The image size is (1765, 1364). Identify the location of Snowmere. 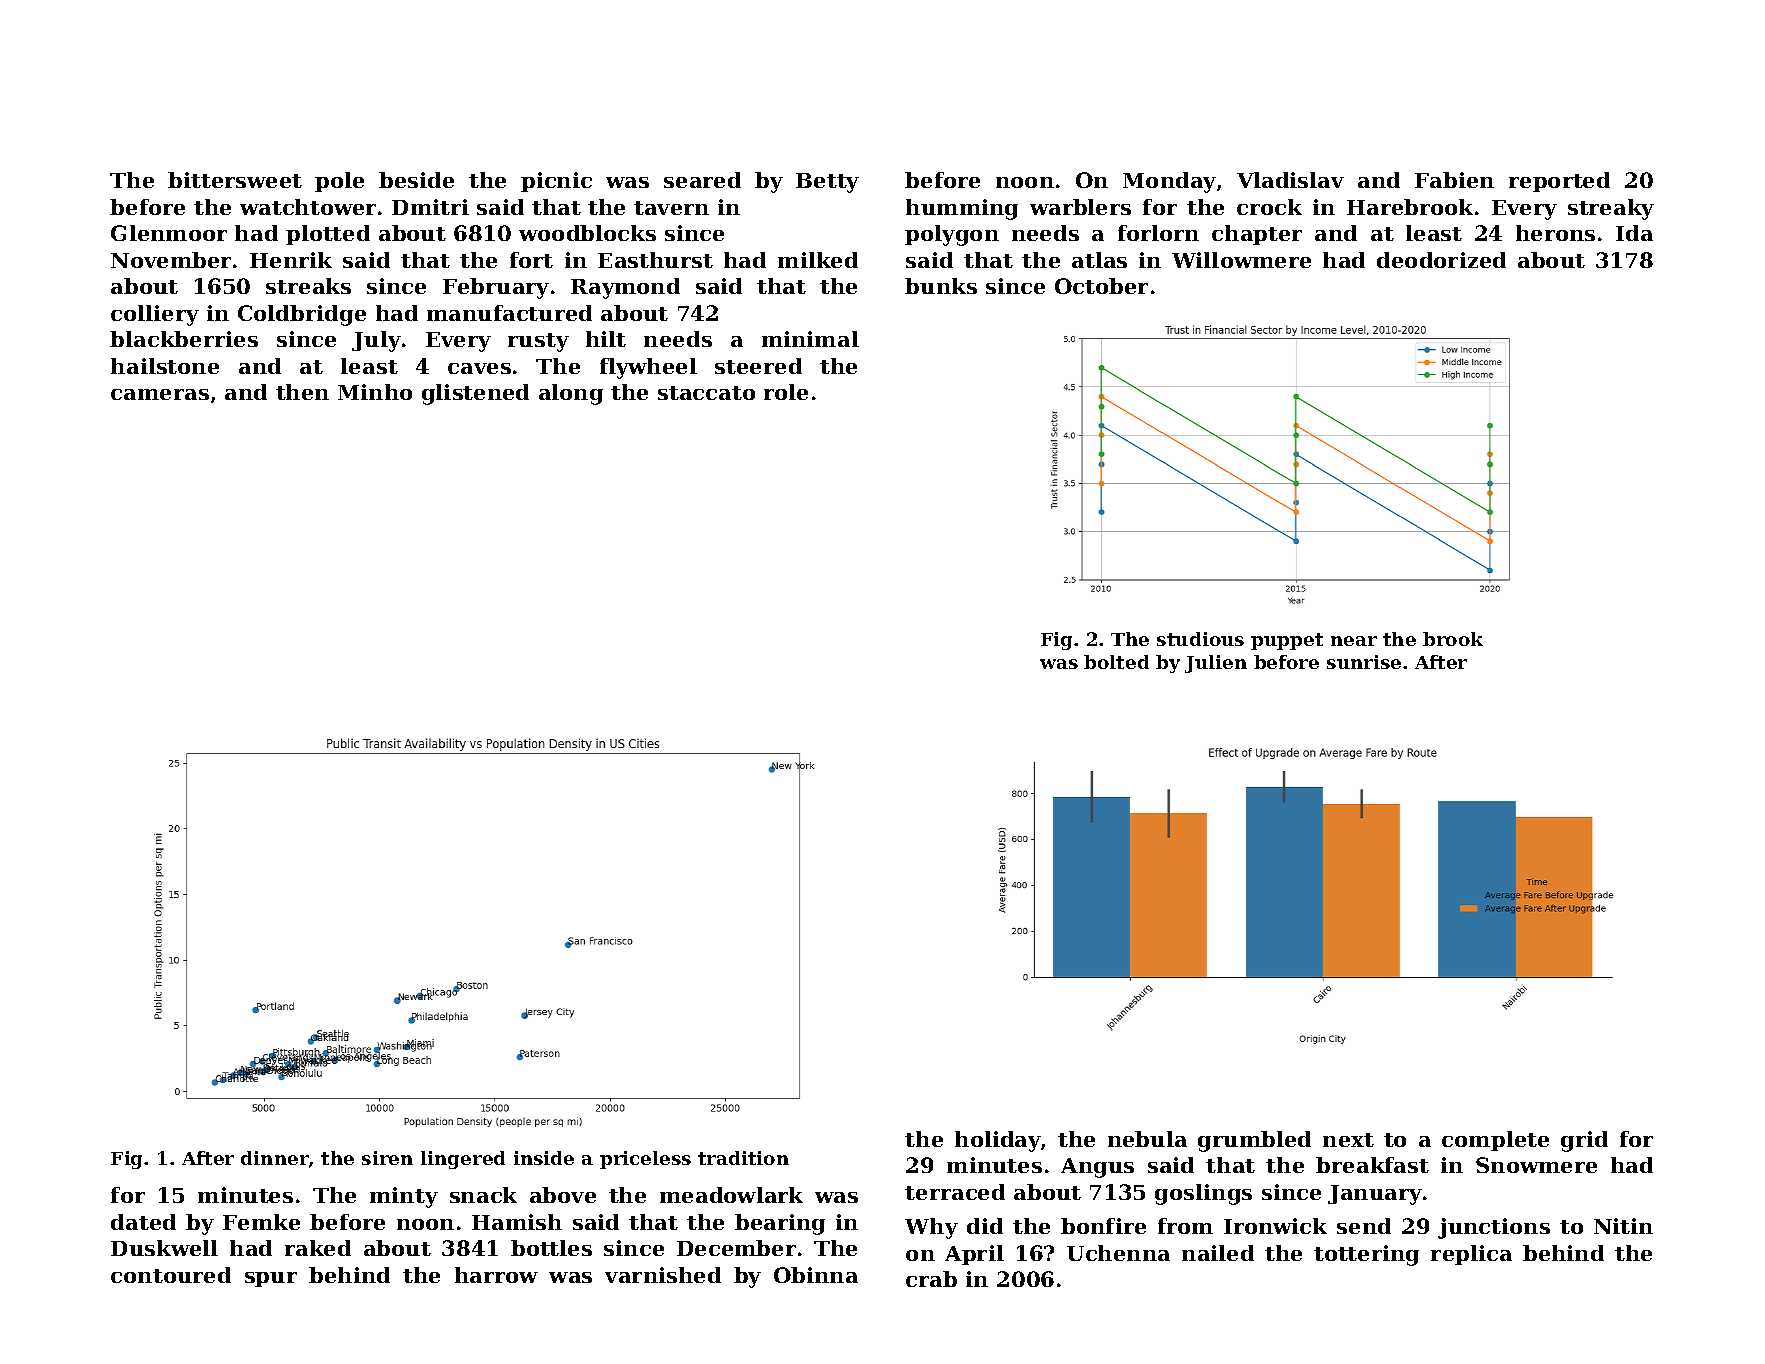
(1536, 1165).
